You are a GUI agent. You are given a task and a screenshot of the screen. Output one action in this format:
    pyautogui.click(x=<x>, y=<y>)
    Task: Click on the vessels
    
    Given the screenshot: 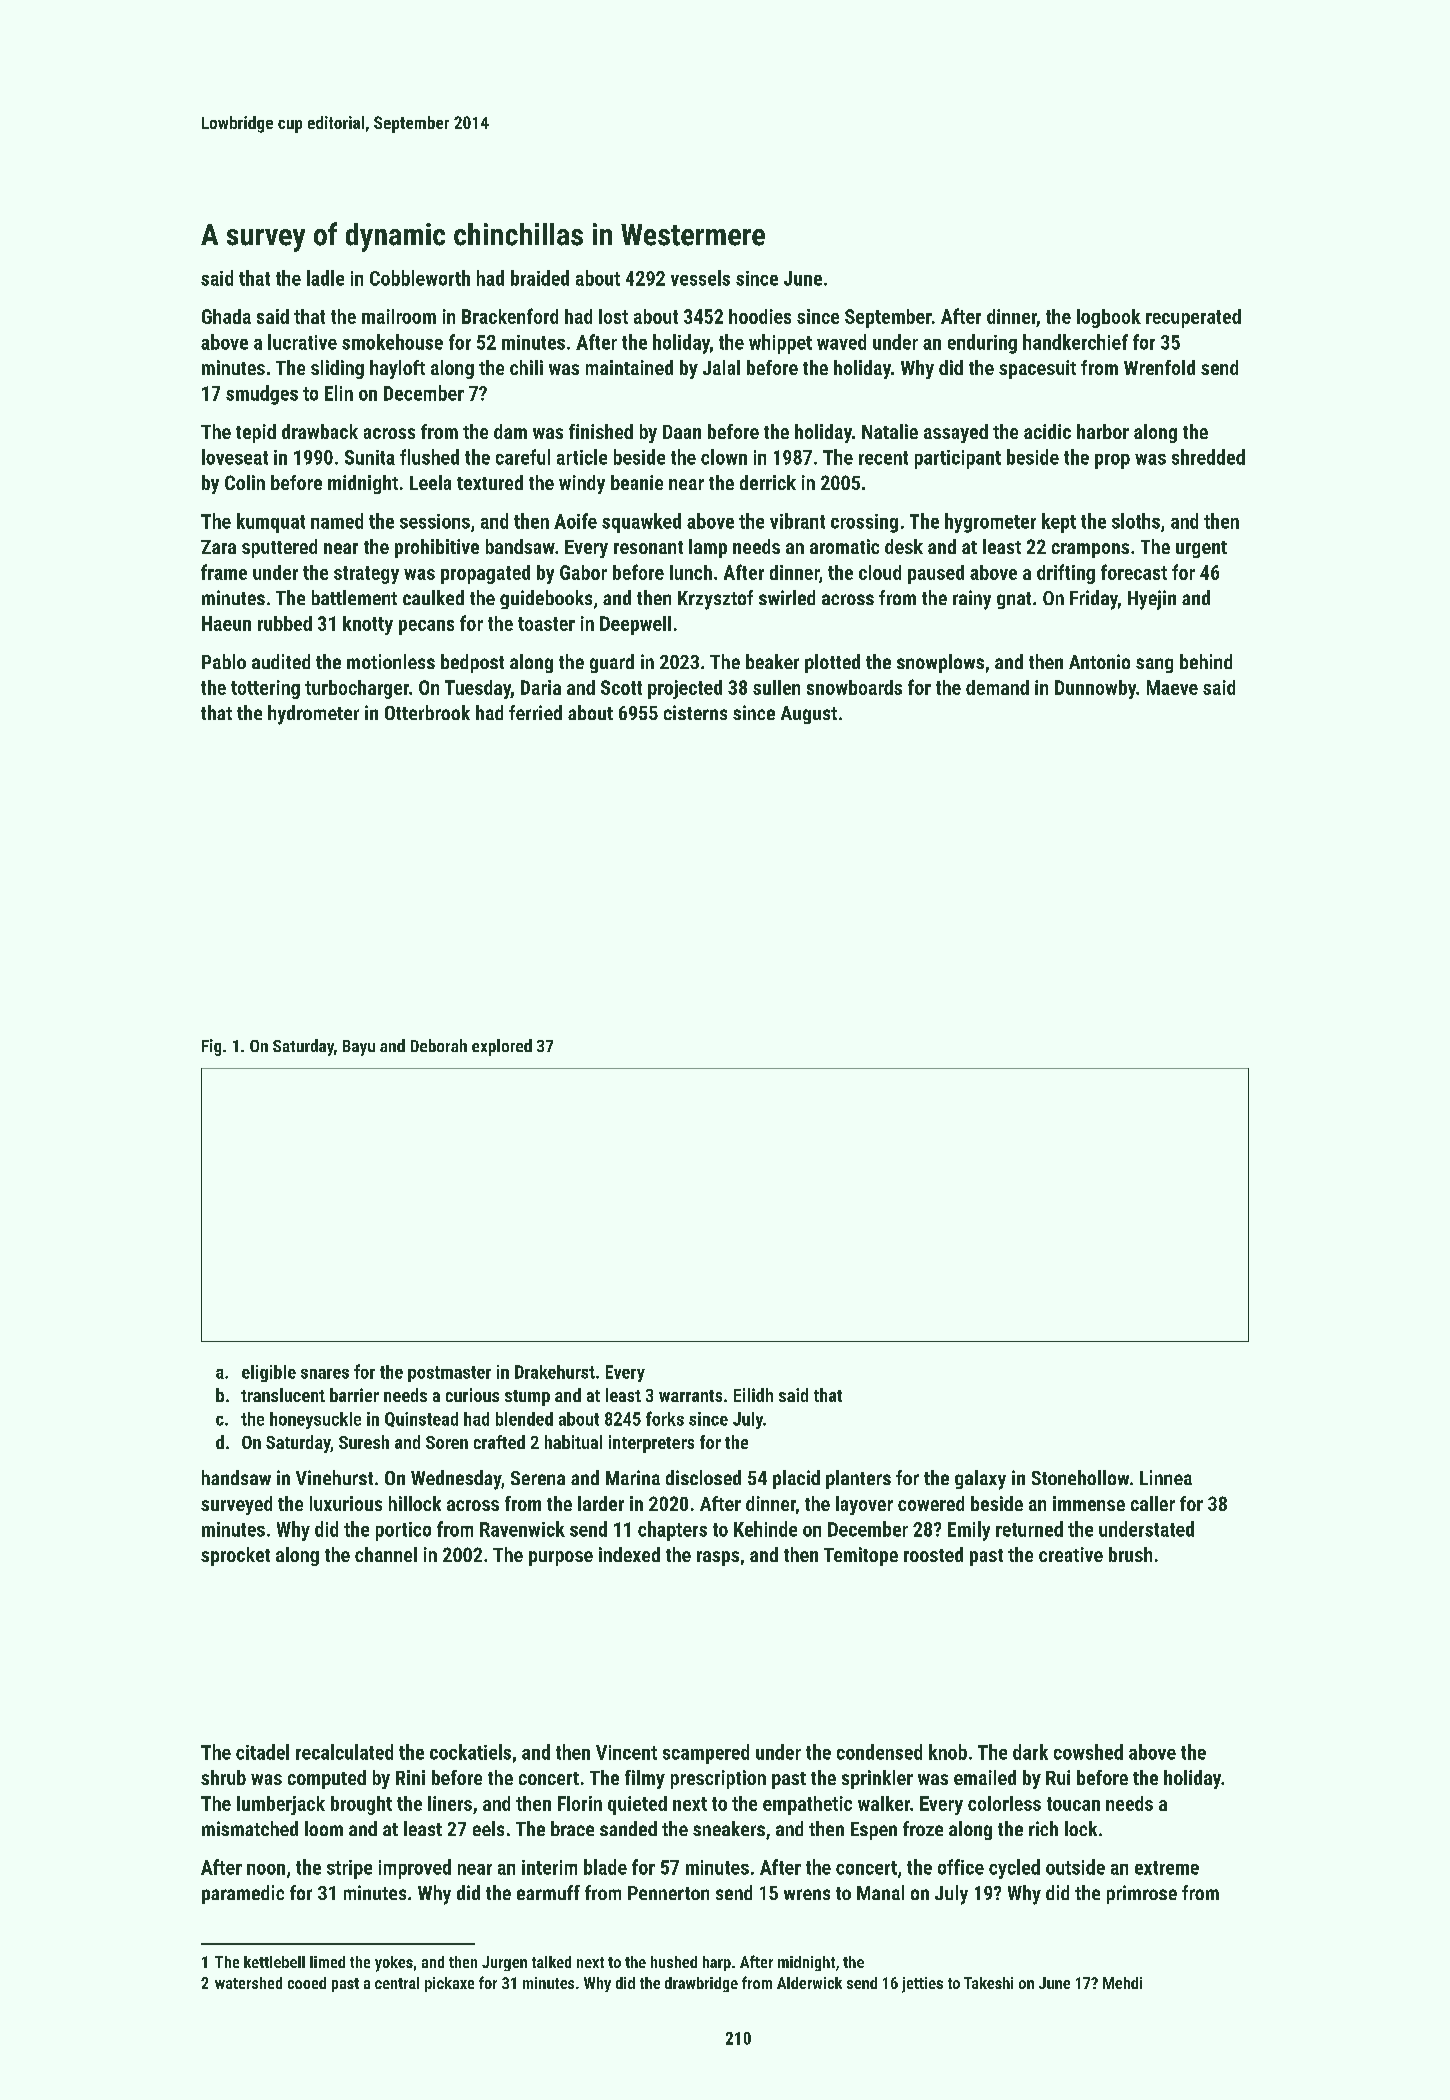 What is the action you would take?
    pyautogui.click(x=700, y=278)
